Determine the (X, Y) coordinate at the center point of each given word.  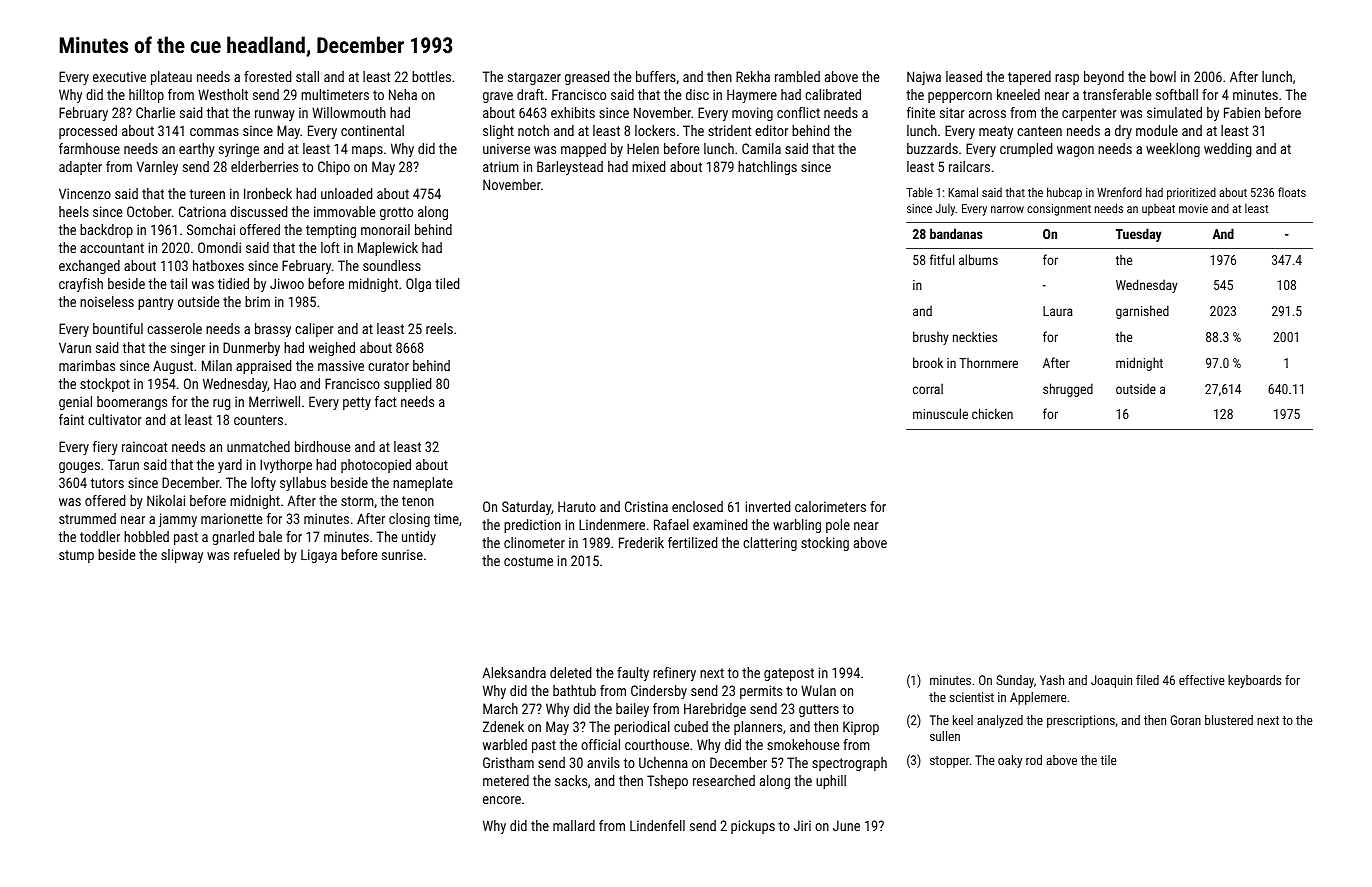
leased (964, 76)
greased (587, 78)
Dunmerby (251, 349)
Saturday (526, 508)
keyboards (1254, 681)
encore (502, 800)
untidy (419, 538)
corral (928, 388)
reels (439, 328)
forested (267, 76)
